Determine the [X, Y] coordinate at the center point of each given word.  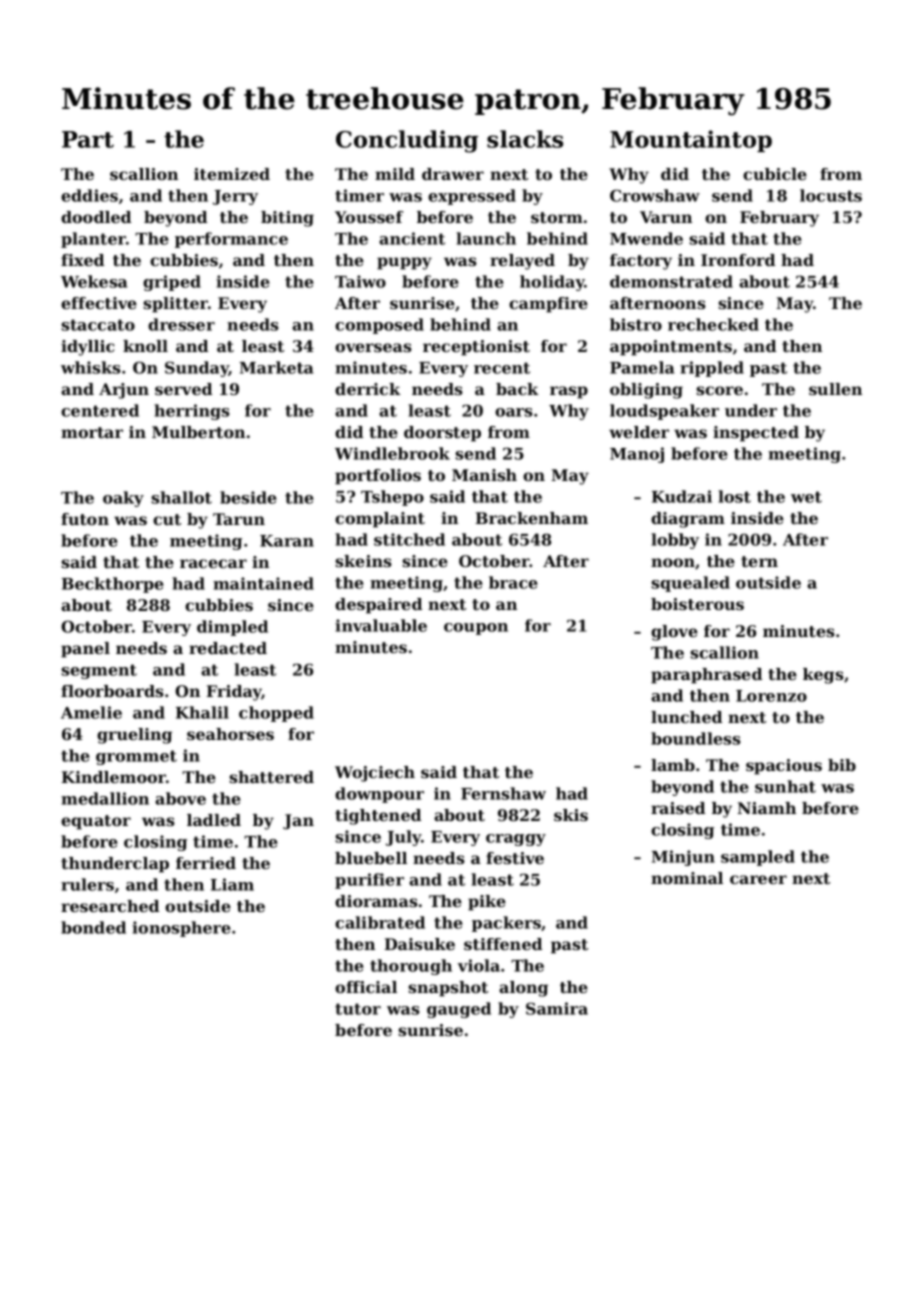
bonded [93, 927]
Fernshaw [503, 793]
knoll [145, 346]
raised [678, 808]
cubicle [775, 174]
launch [486, 238]
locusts [831, 195]
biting [287, 219]
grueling [134, 736]
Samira [557, 1008]
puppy [404, 263]
